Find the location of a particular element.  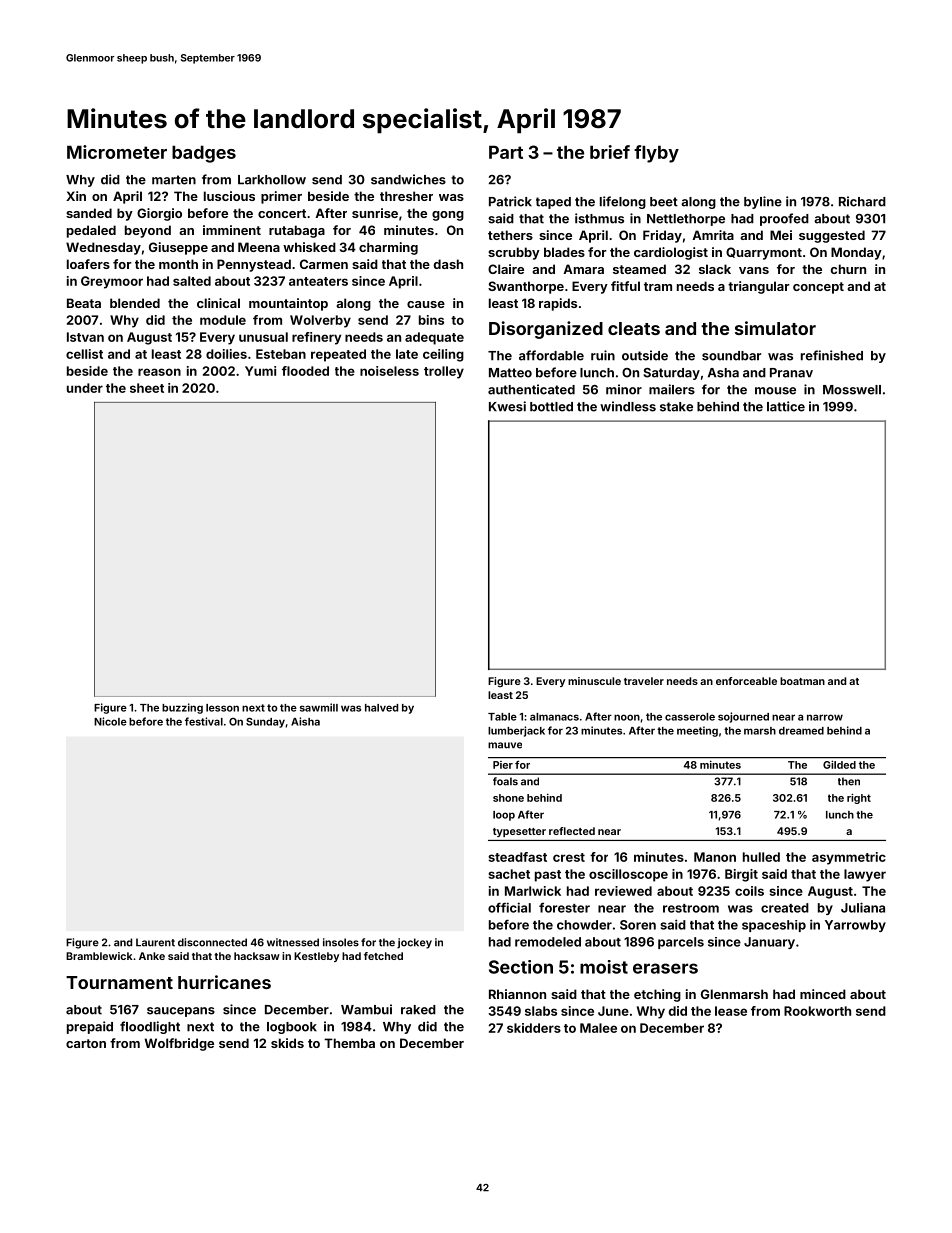

Laurent is located at coordinates (155, 942).
